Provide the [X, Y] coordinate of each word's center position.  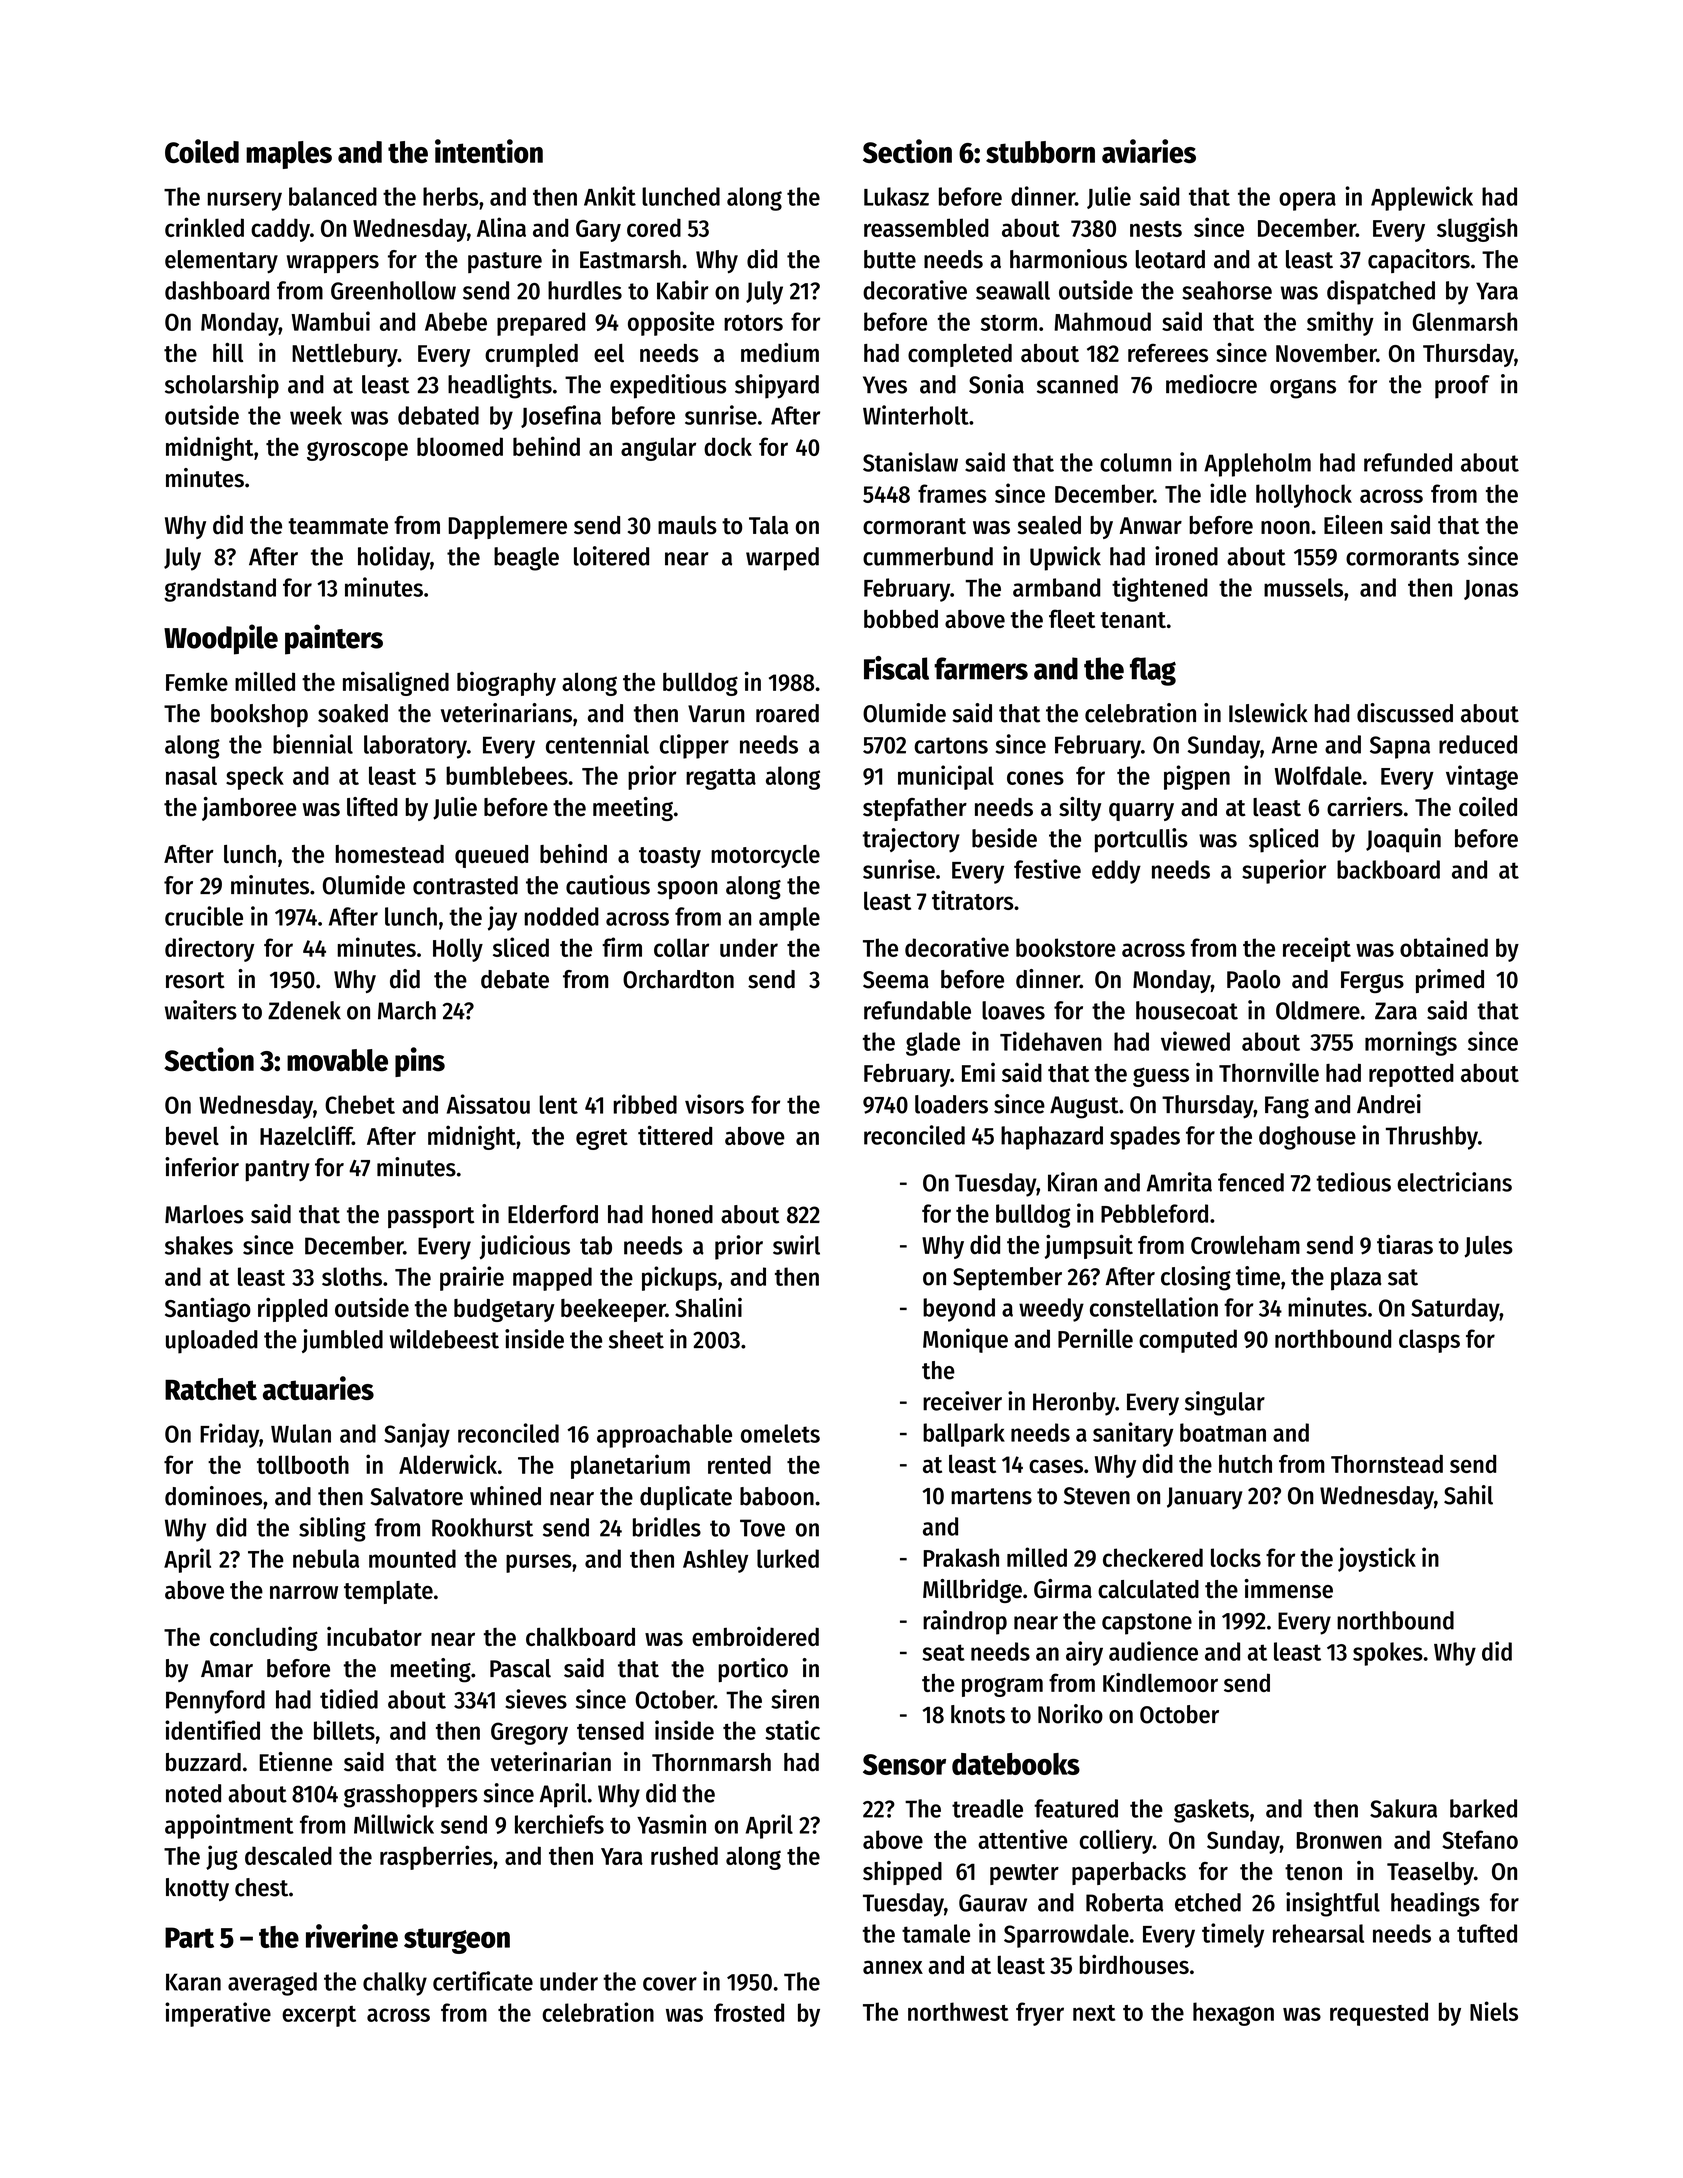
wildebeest [444, 1339]
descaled [288, 1855]
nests [1156, 229]
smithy [1340, 323]
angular [658, 449]
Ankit [610, 196]
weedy [1051, 1310]
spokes [1388, 1654]
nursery [244, 201]
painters [334, 639]
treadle [987, 1808]
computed [1188, 1341]
